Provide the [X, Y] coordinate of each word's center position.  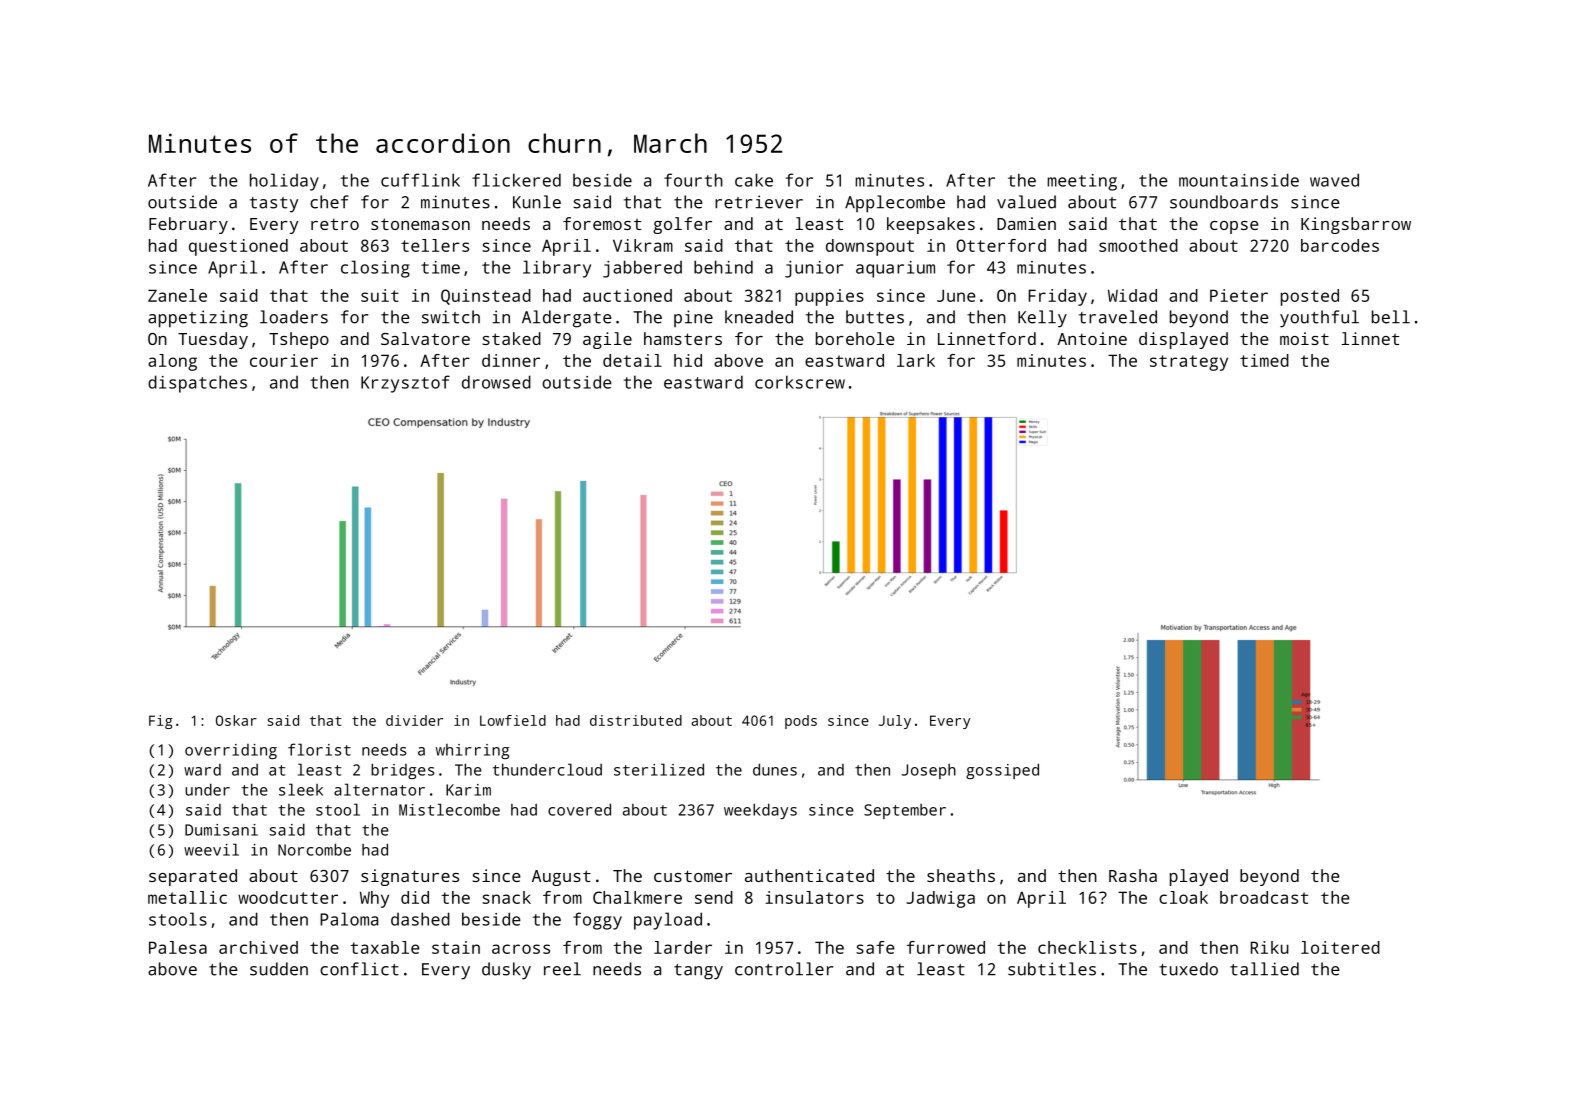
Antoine [1092, 338]
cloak [1183, 897]
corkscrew [800, 382]
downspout [870, 247]
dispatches [197, 384]
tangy [698, 972]
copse [1234, 227]
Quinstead [486, 297]
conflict [359, 969]
